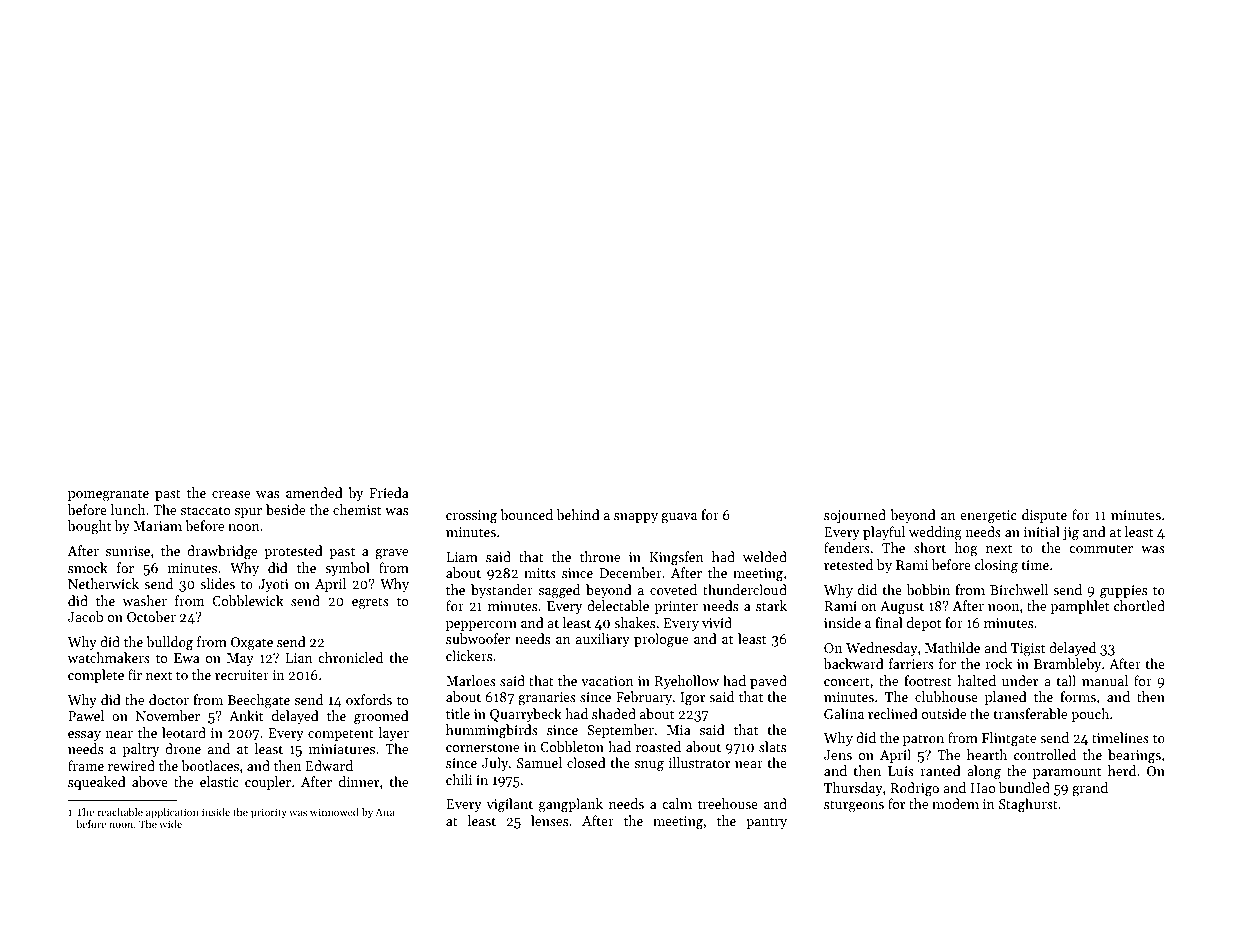  I want to click on grand, so click(1090, 789).
